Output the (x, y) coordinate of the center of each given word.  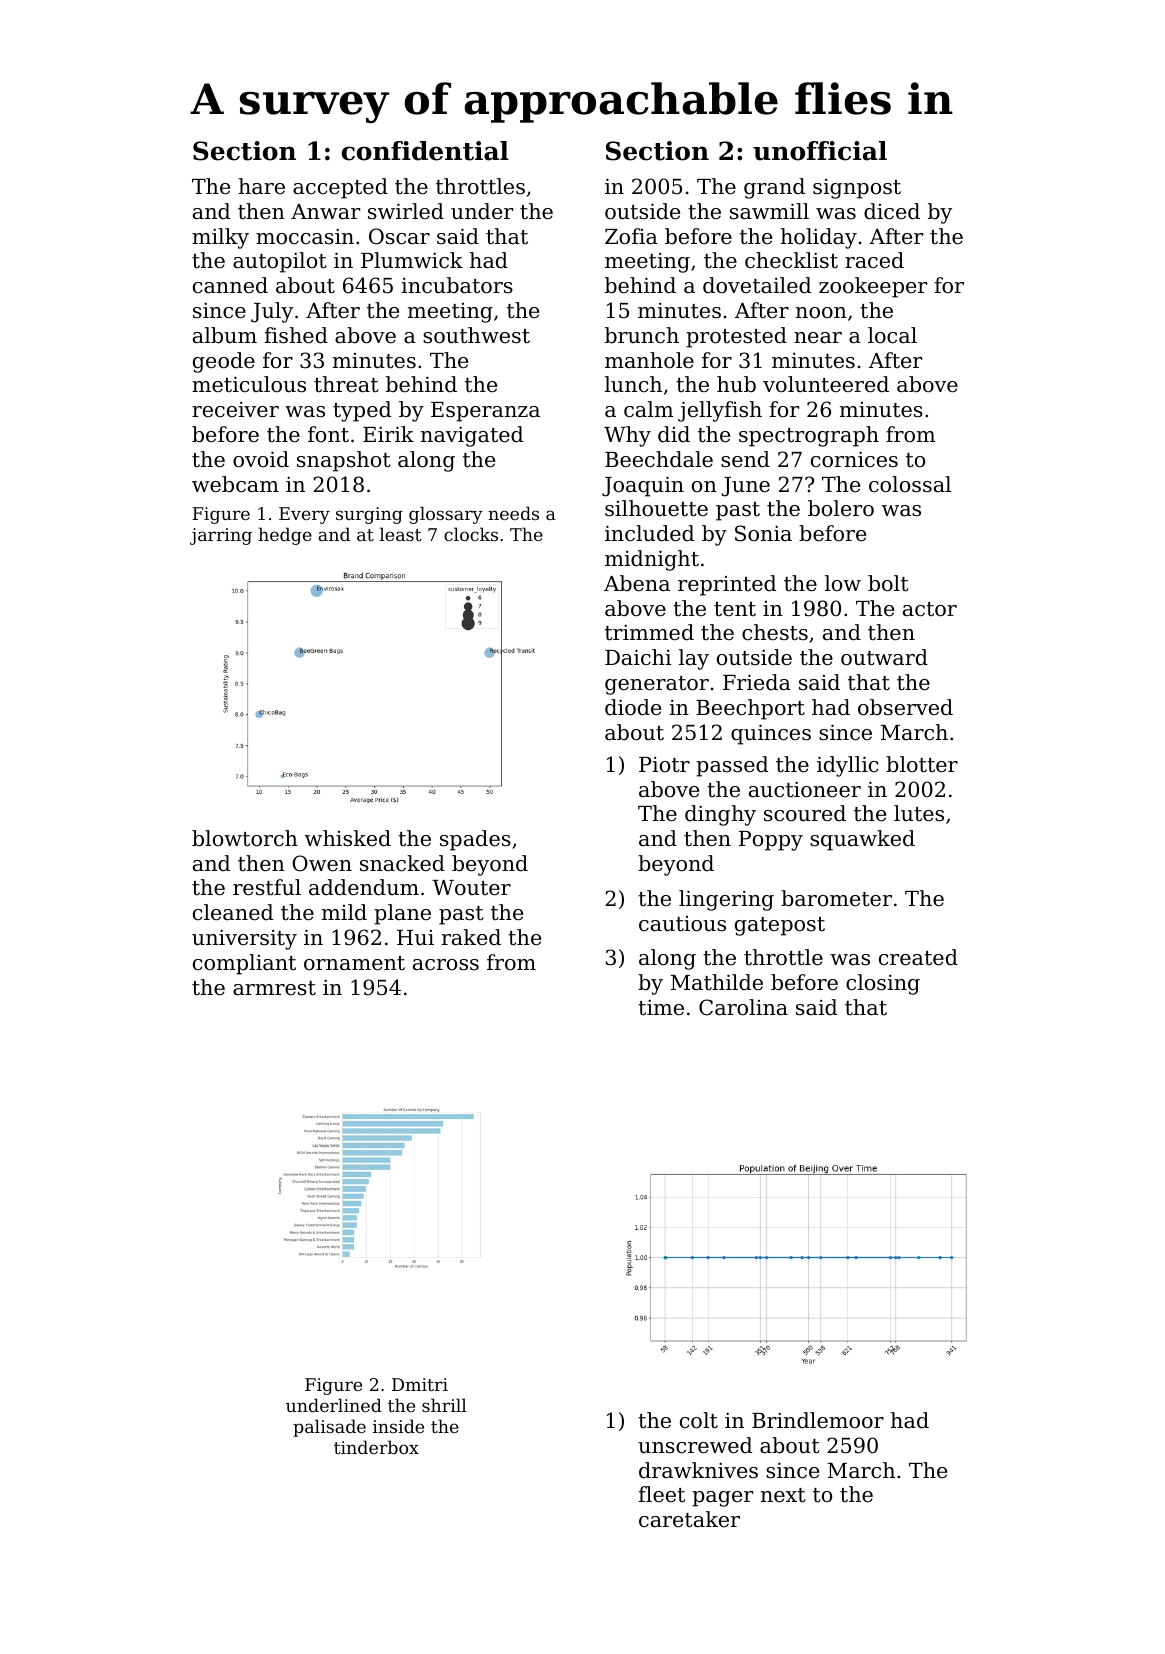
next (783, 1495)
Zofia (631, 236)
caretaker (689, 1519)
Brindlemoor (818, 1420)
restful (267, 887)
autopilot (279, 262)
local (892, 335)
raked (471, 937)
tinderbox (376, 1447)
